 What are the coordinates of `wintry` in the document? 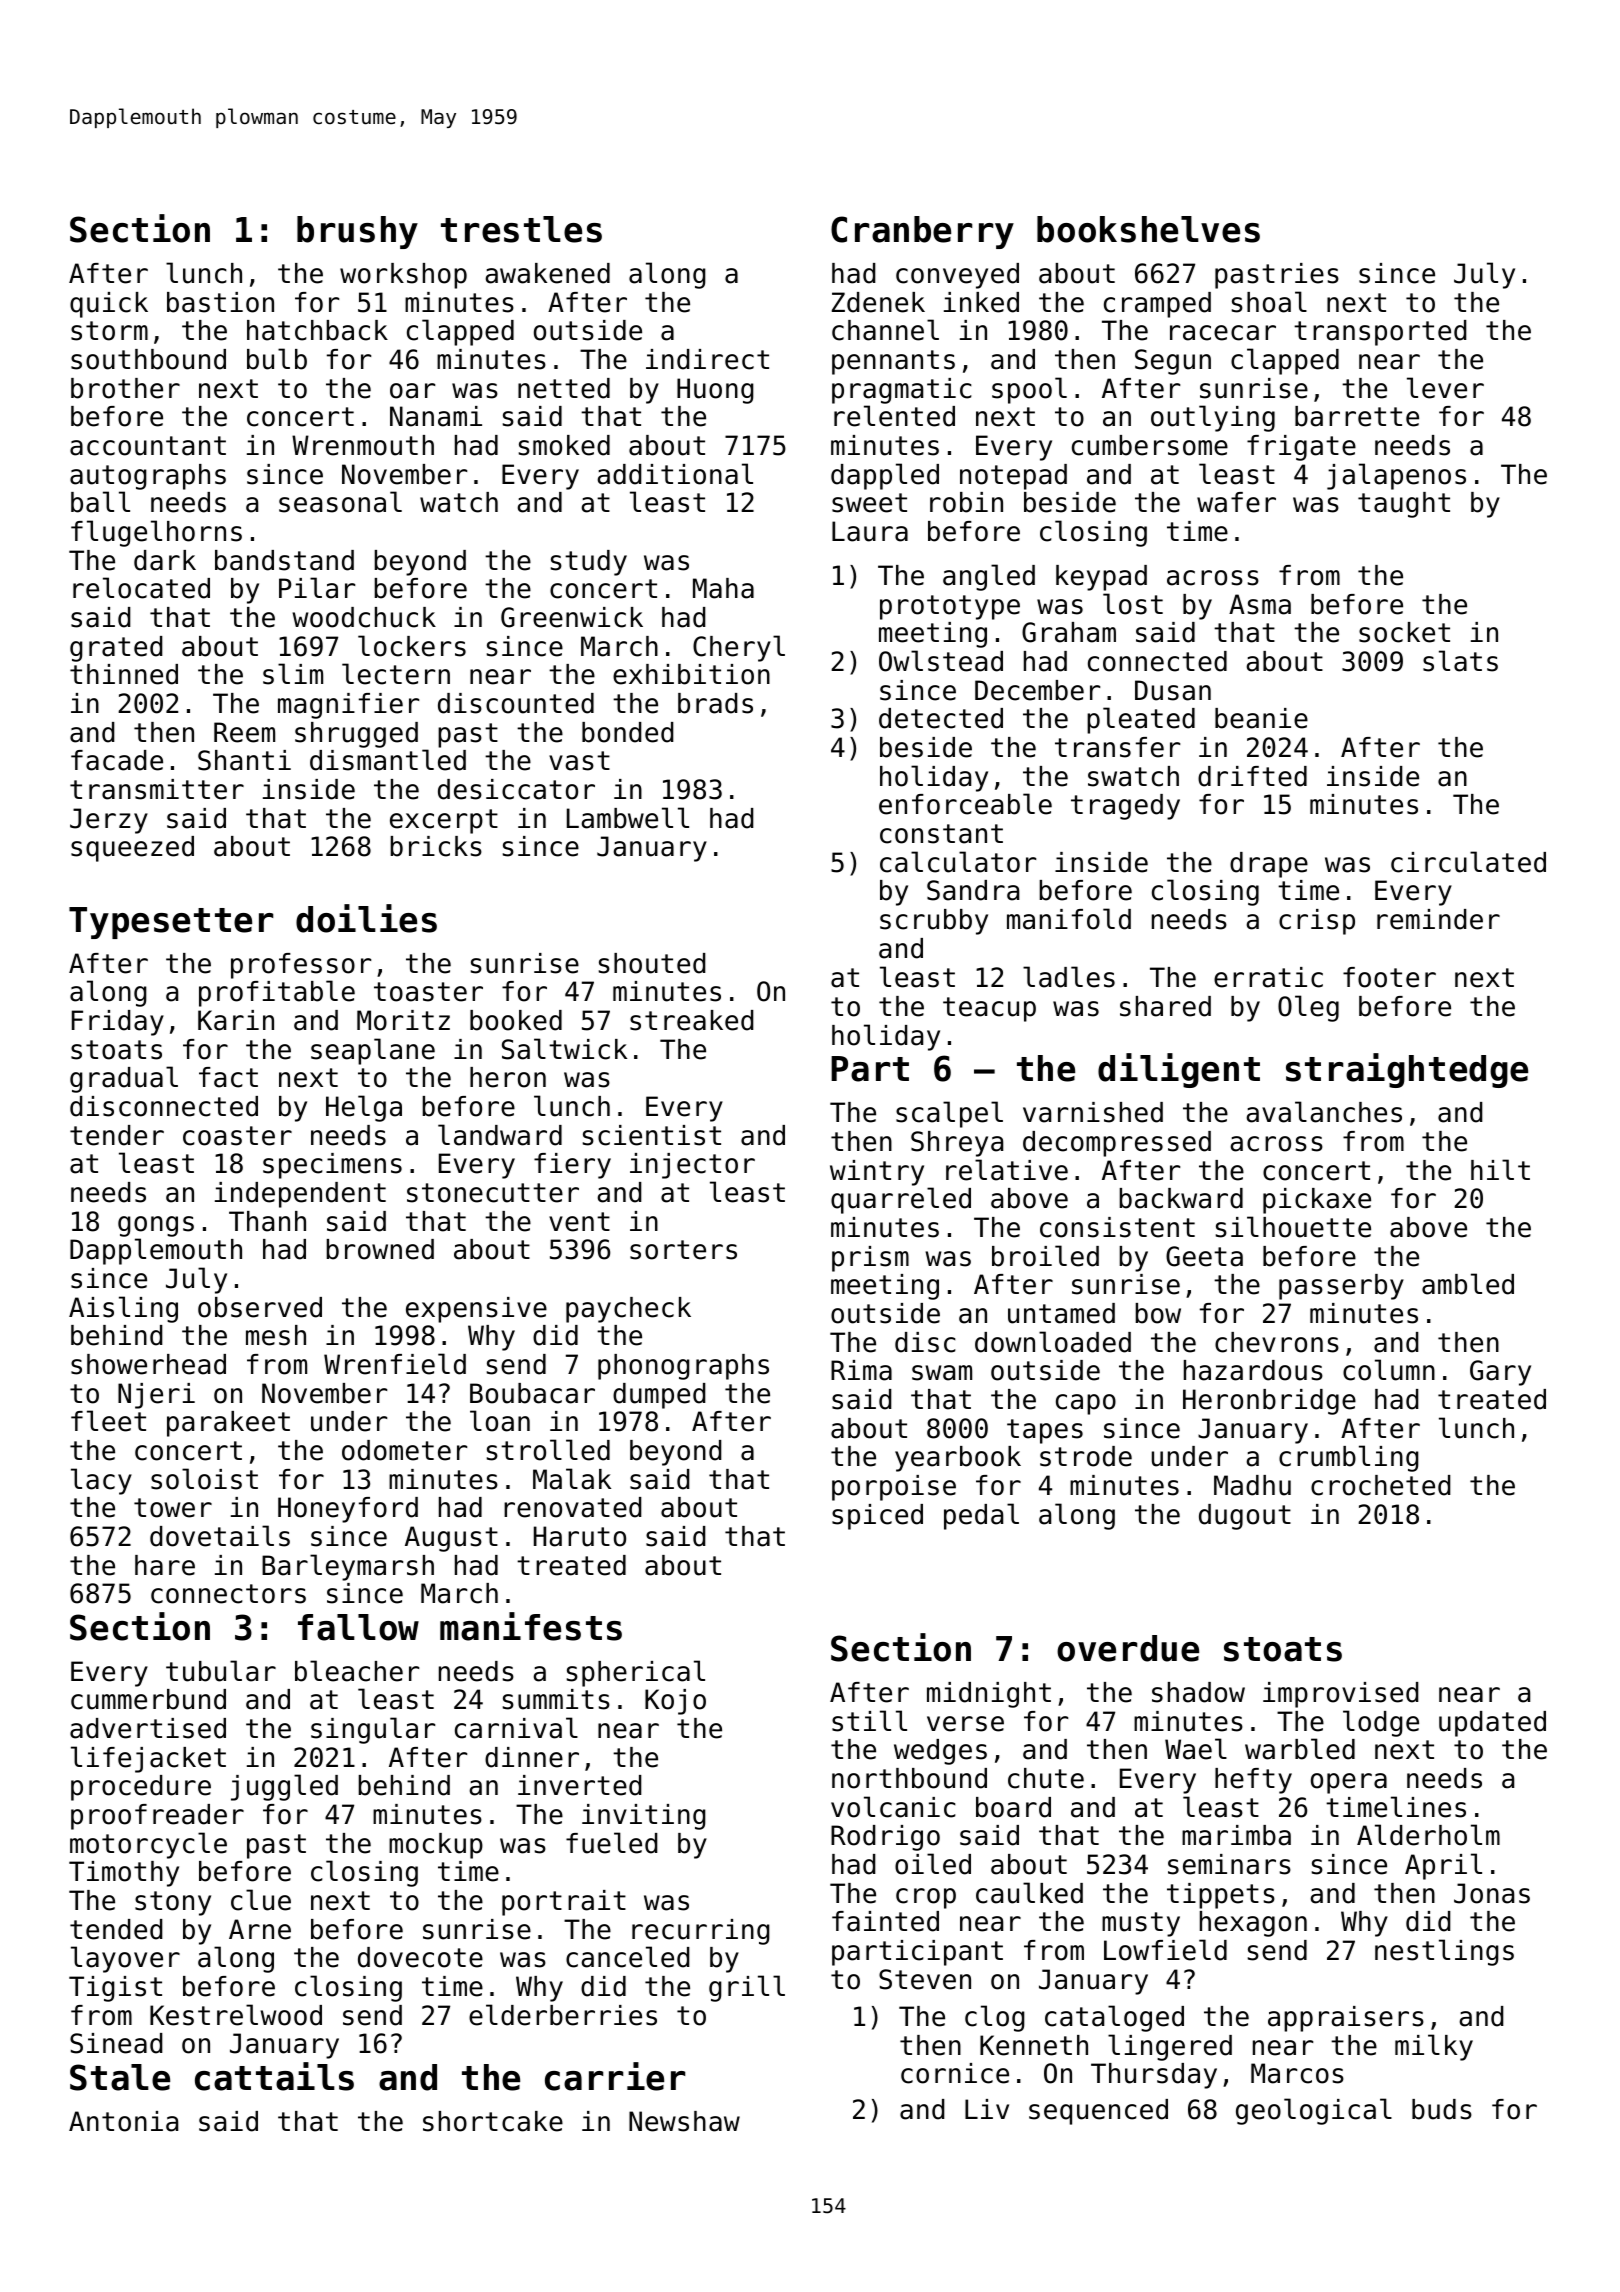 It's located at (877, 1173).
